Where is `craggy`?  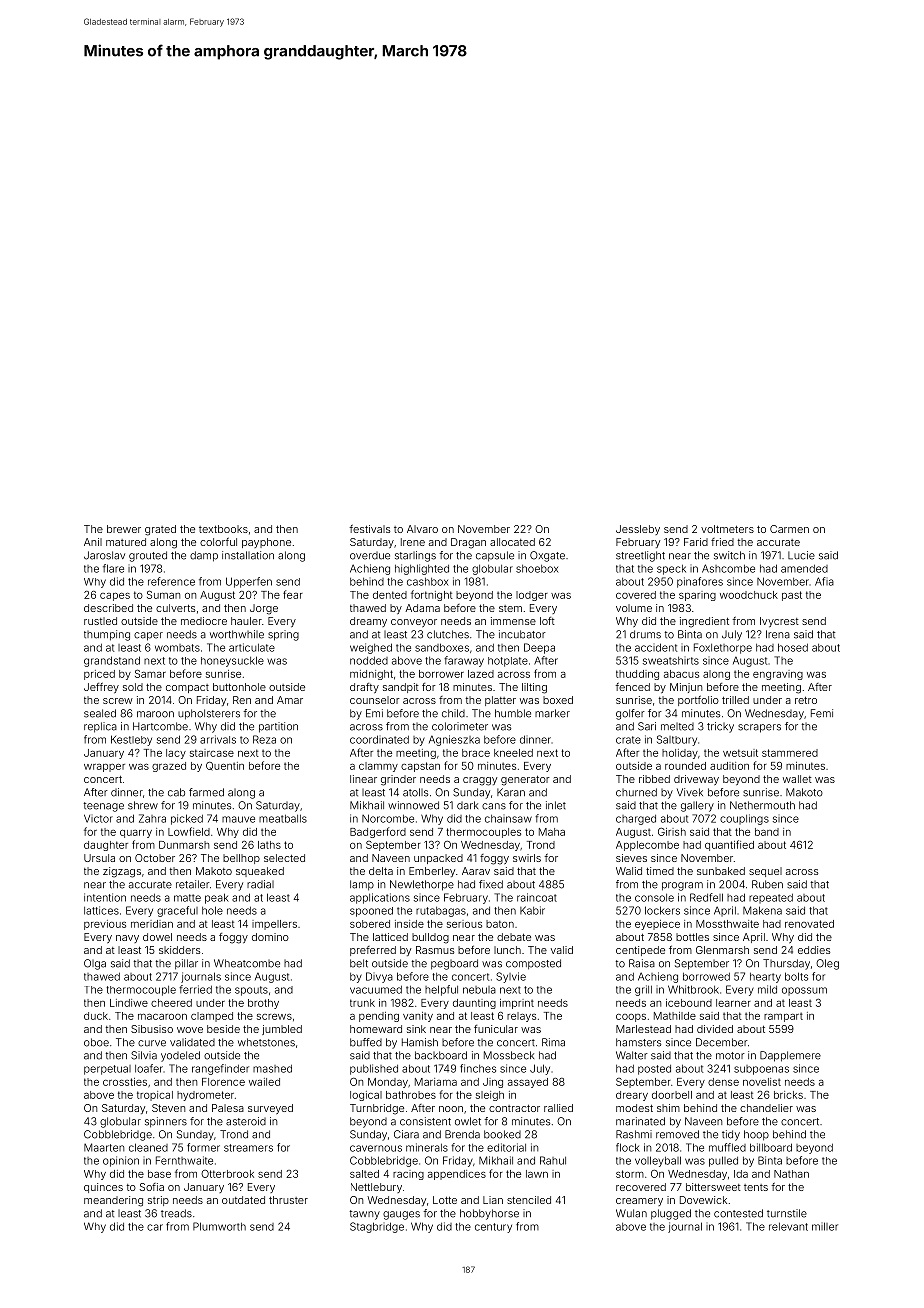
craggy is located at coordinates (480, 781).
